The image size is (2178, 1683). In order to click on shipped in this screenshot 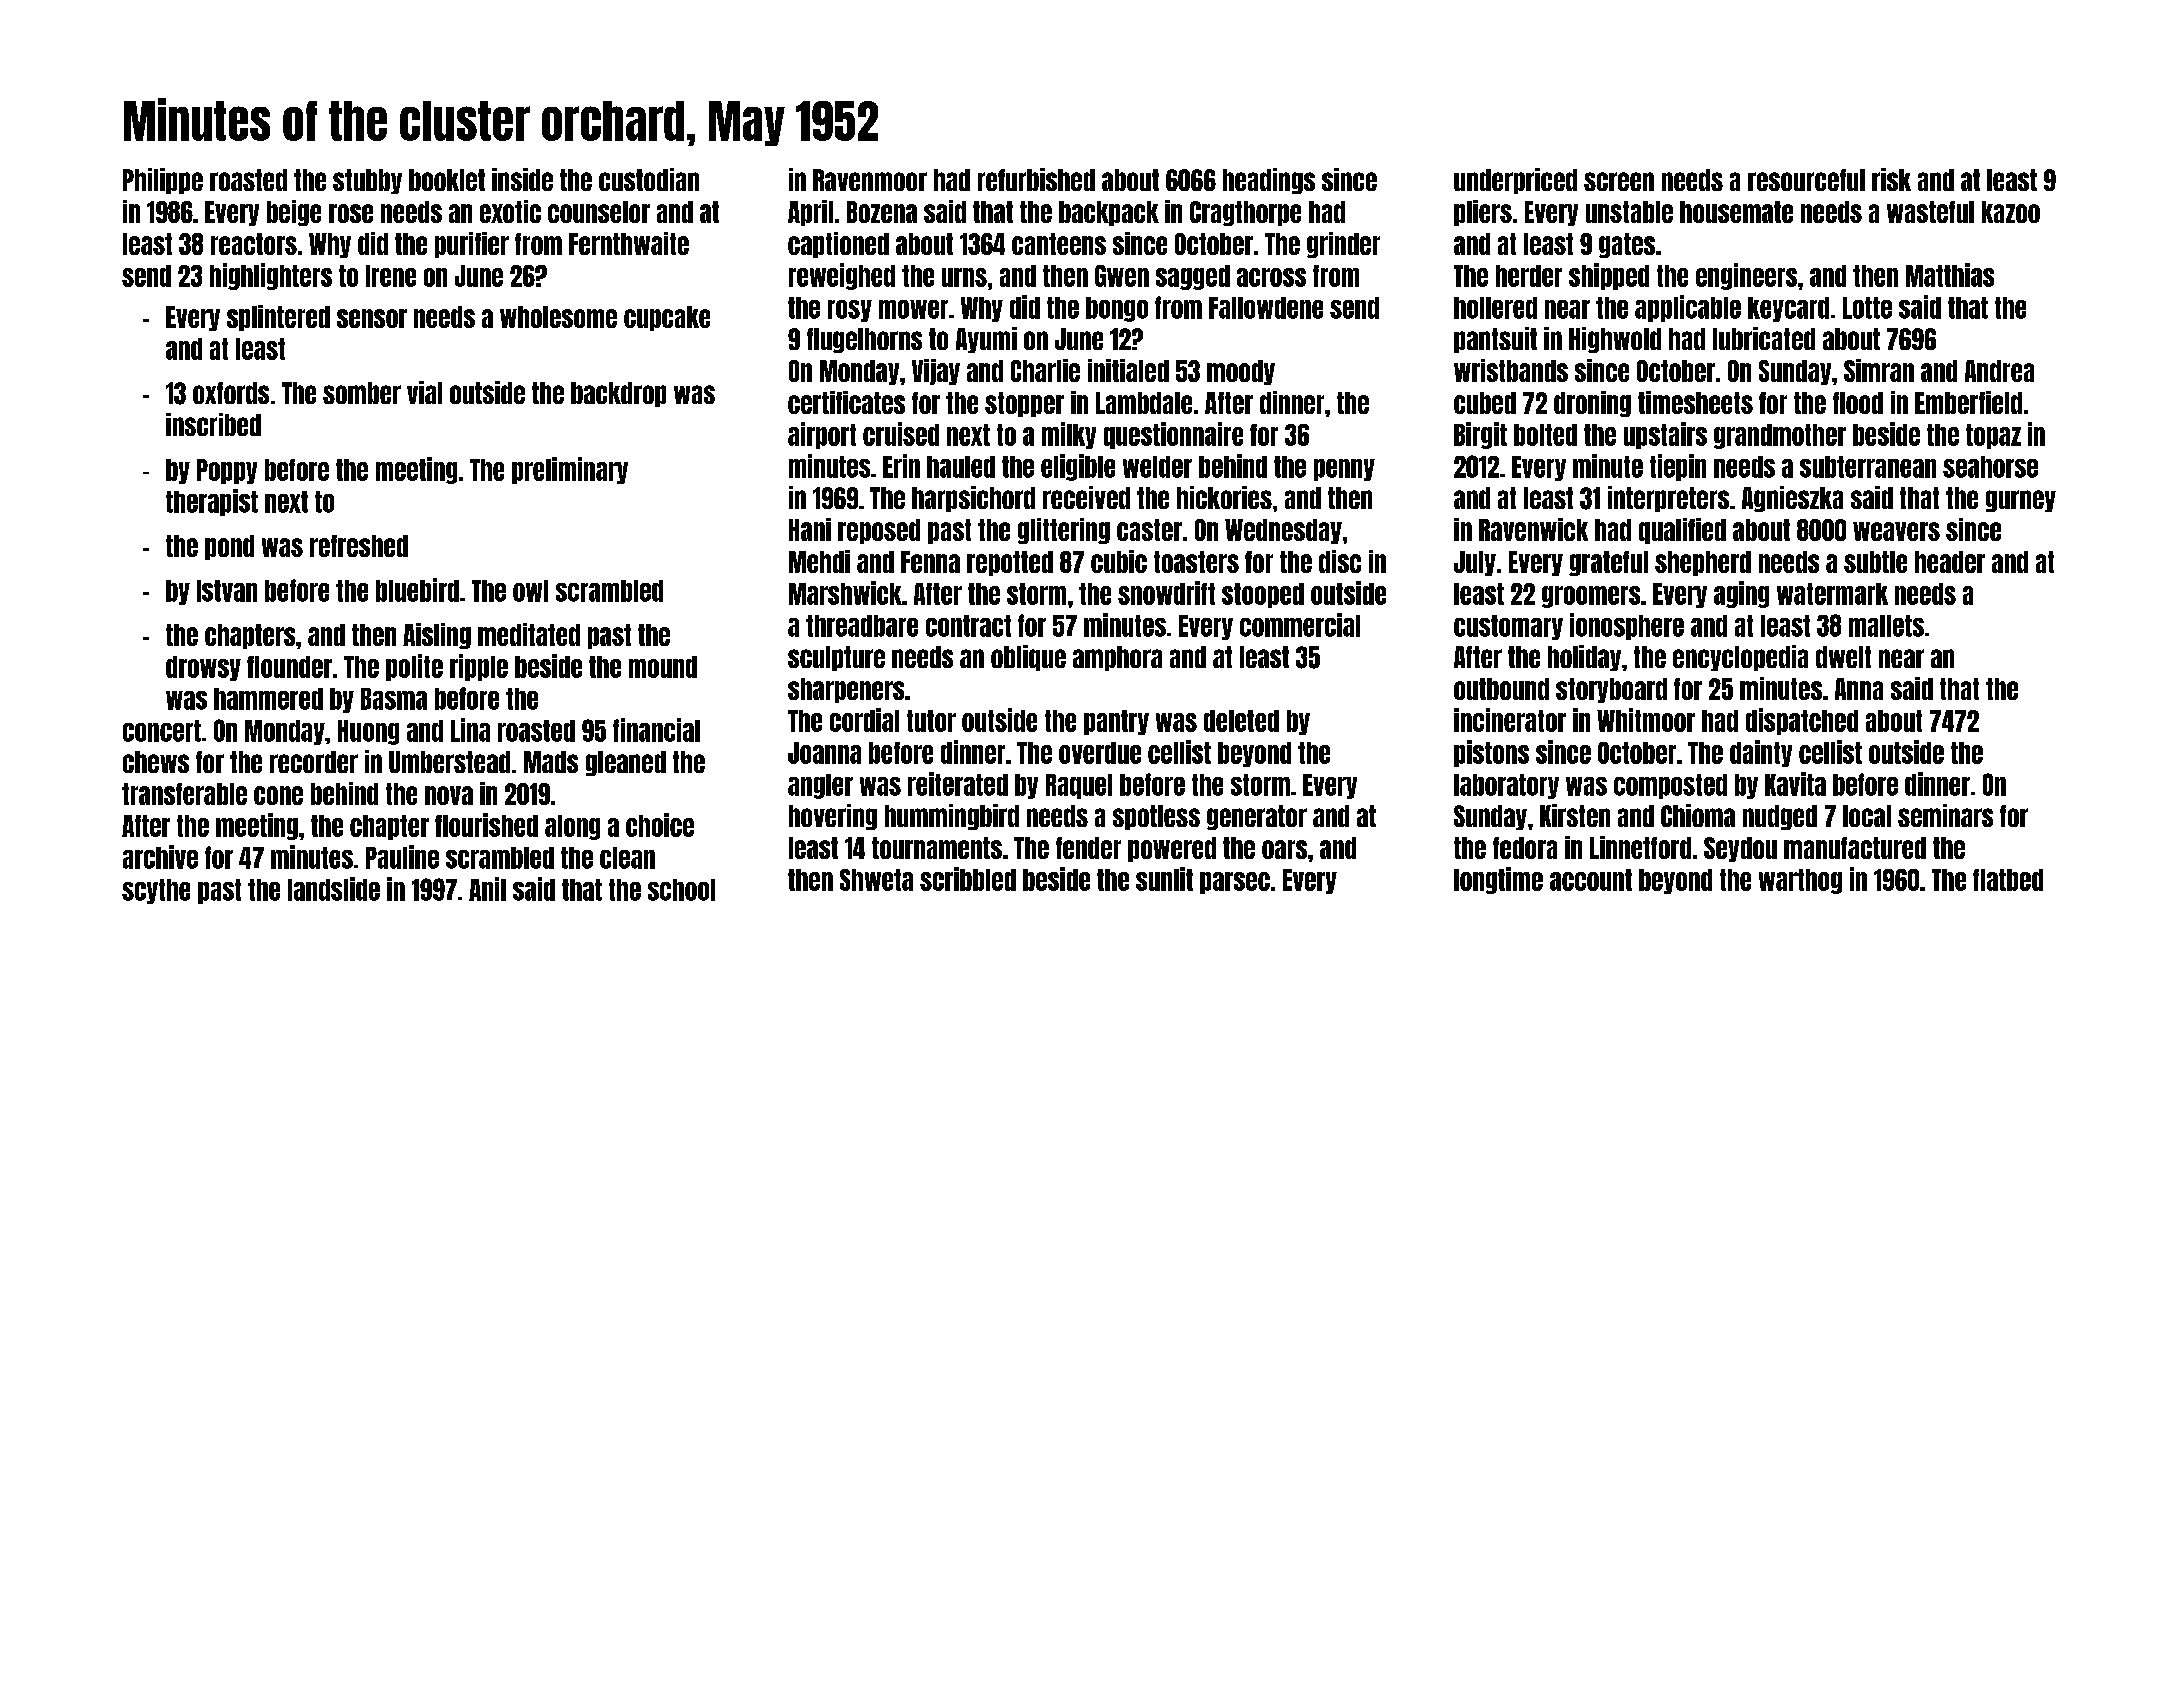, I will do `click(1609, 276)`.
